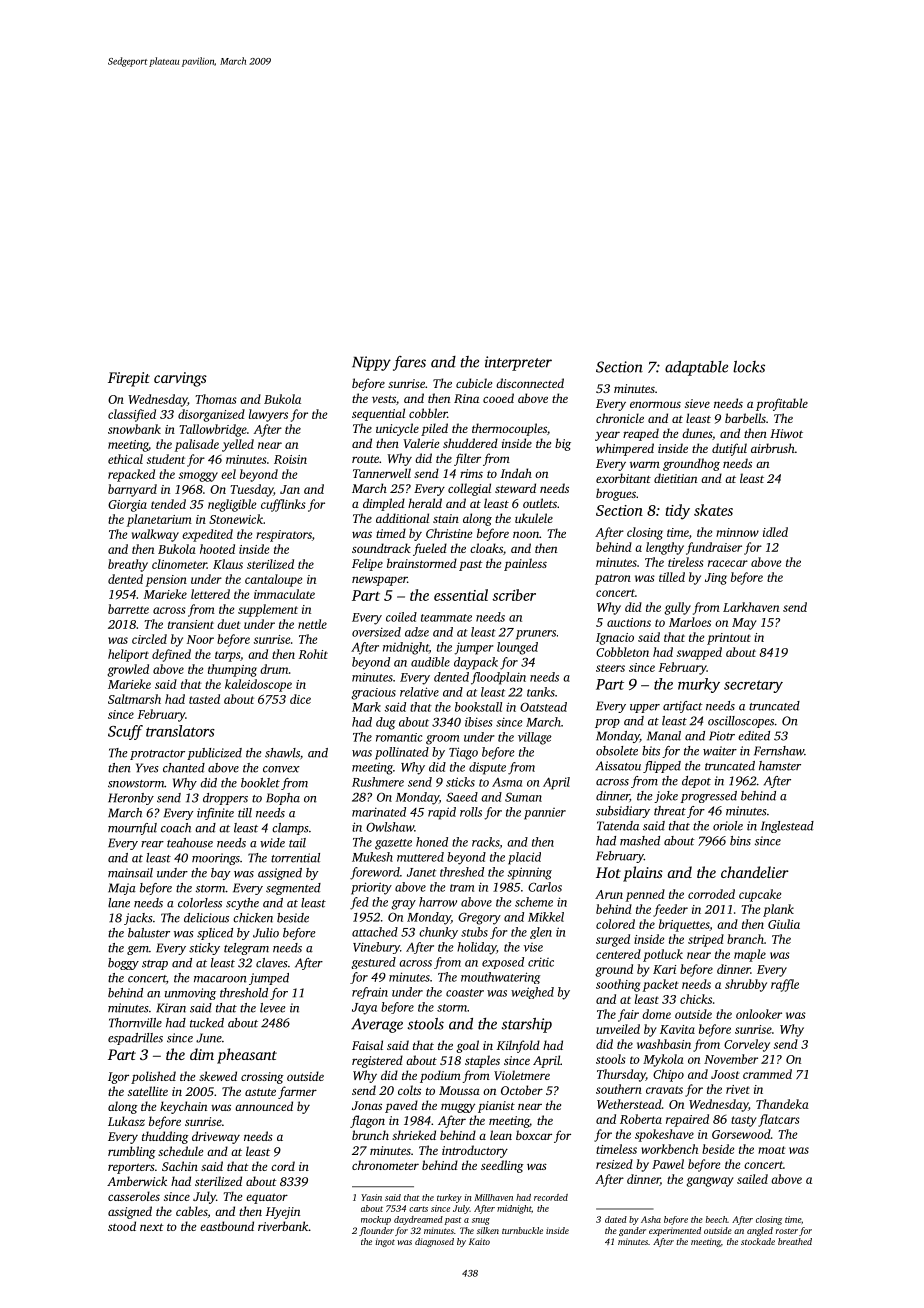  Describe the element at coordinates (740, 841) in the document. I see `bins` at that location.
